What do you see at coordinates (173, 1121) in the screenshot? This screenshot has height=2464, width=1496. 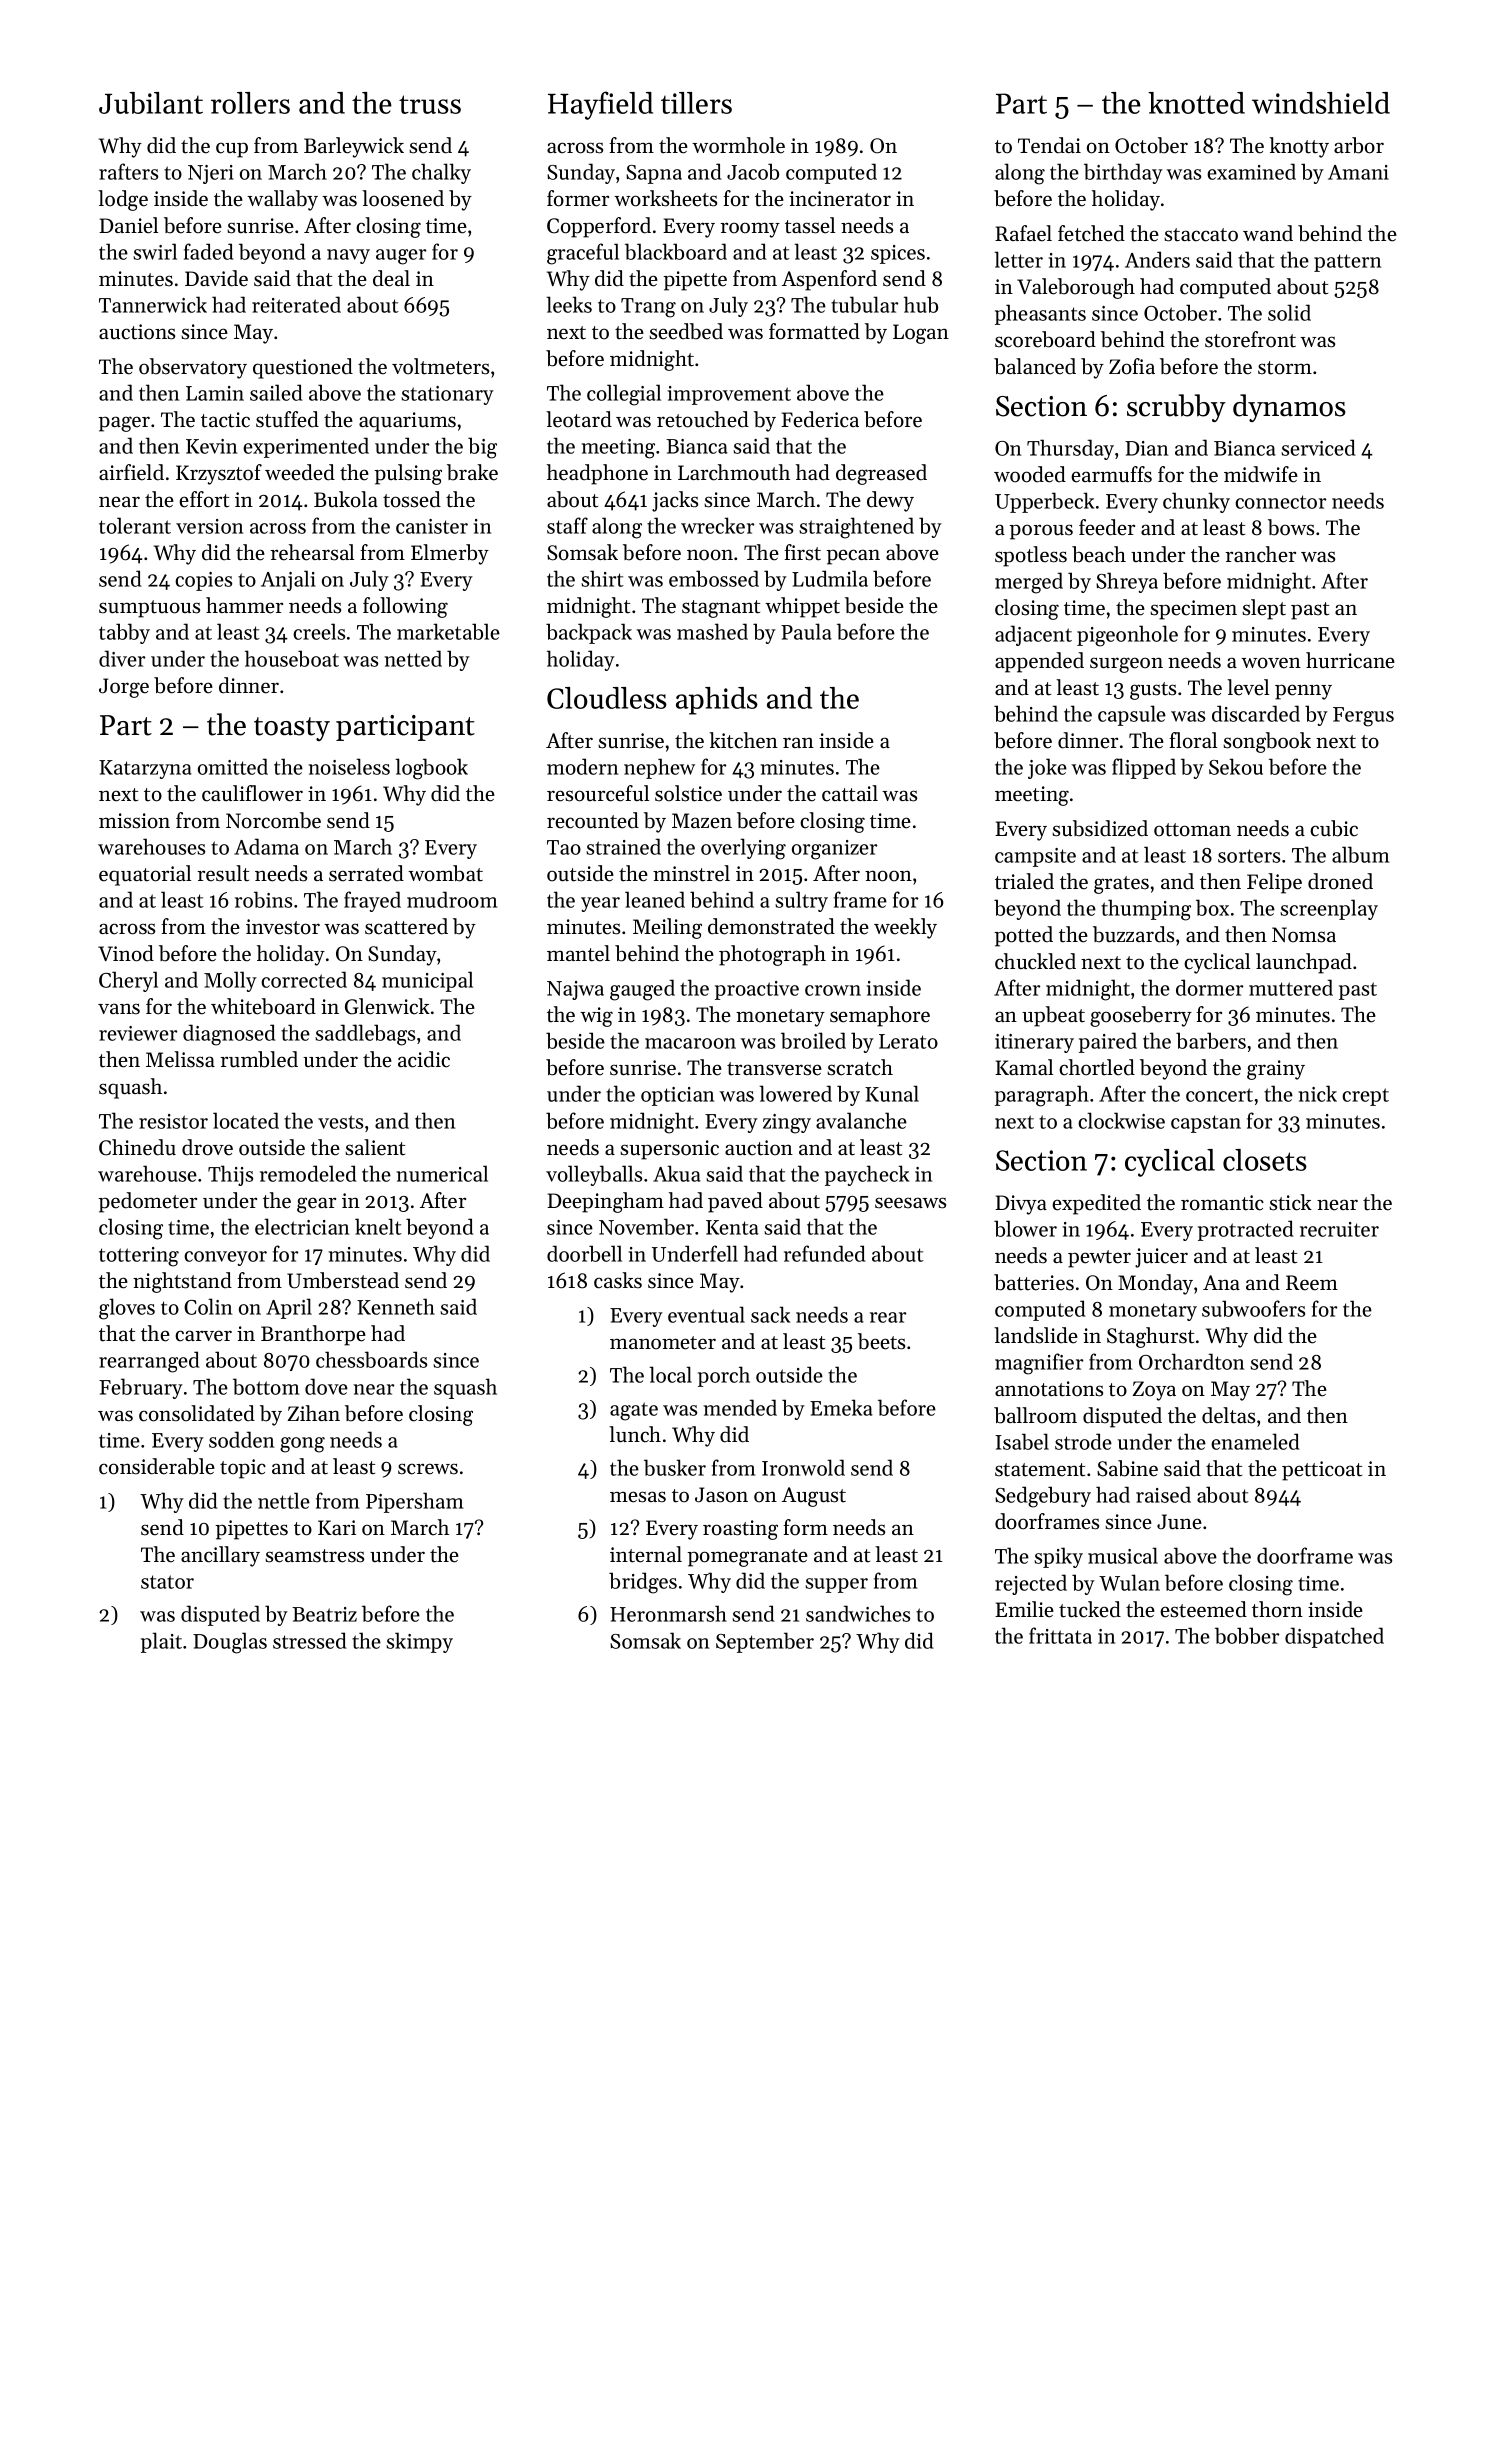 I see `resistor` at bounding box center [173, 1121].
